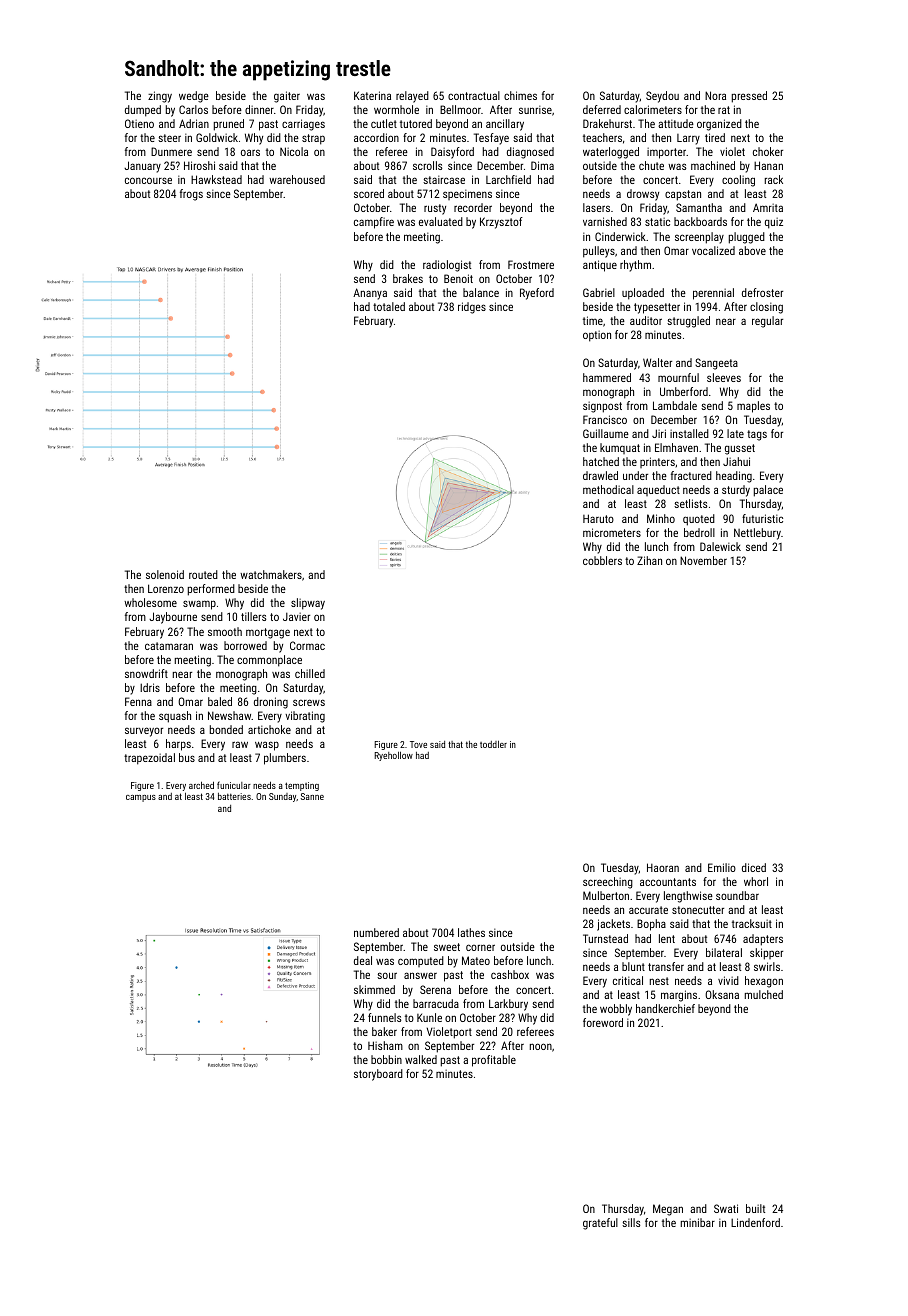 The height and width of the document is (1316, 908). Describe the element at coordinates (662, 97) in the document. I see `Seydou` at that location.
